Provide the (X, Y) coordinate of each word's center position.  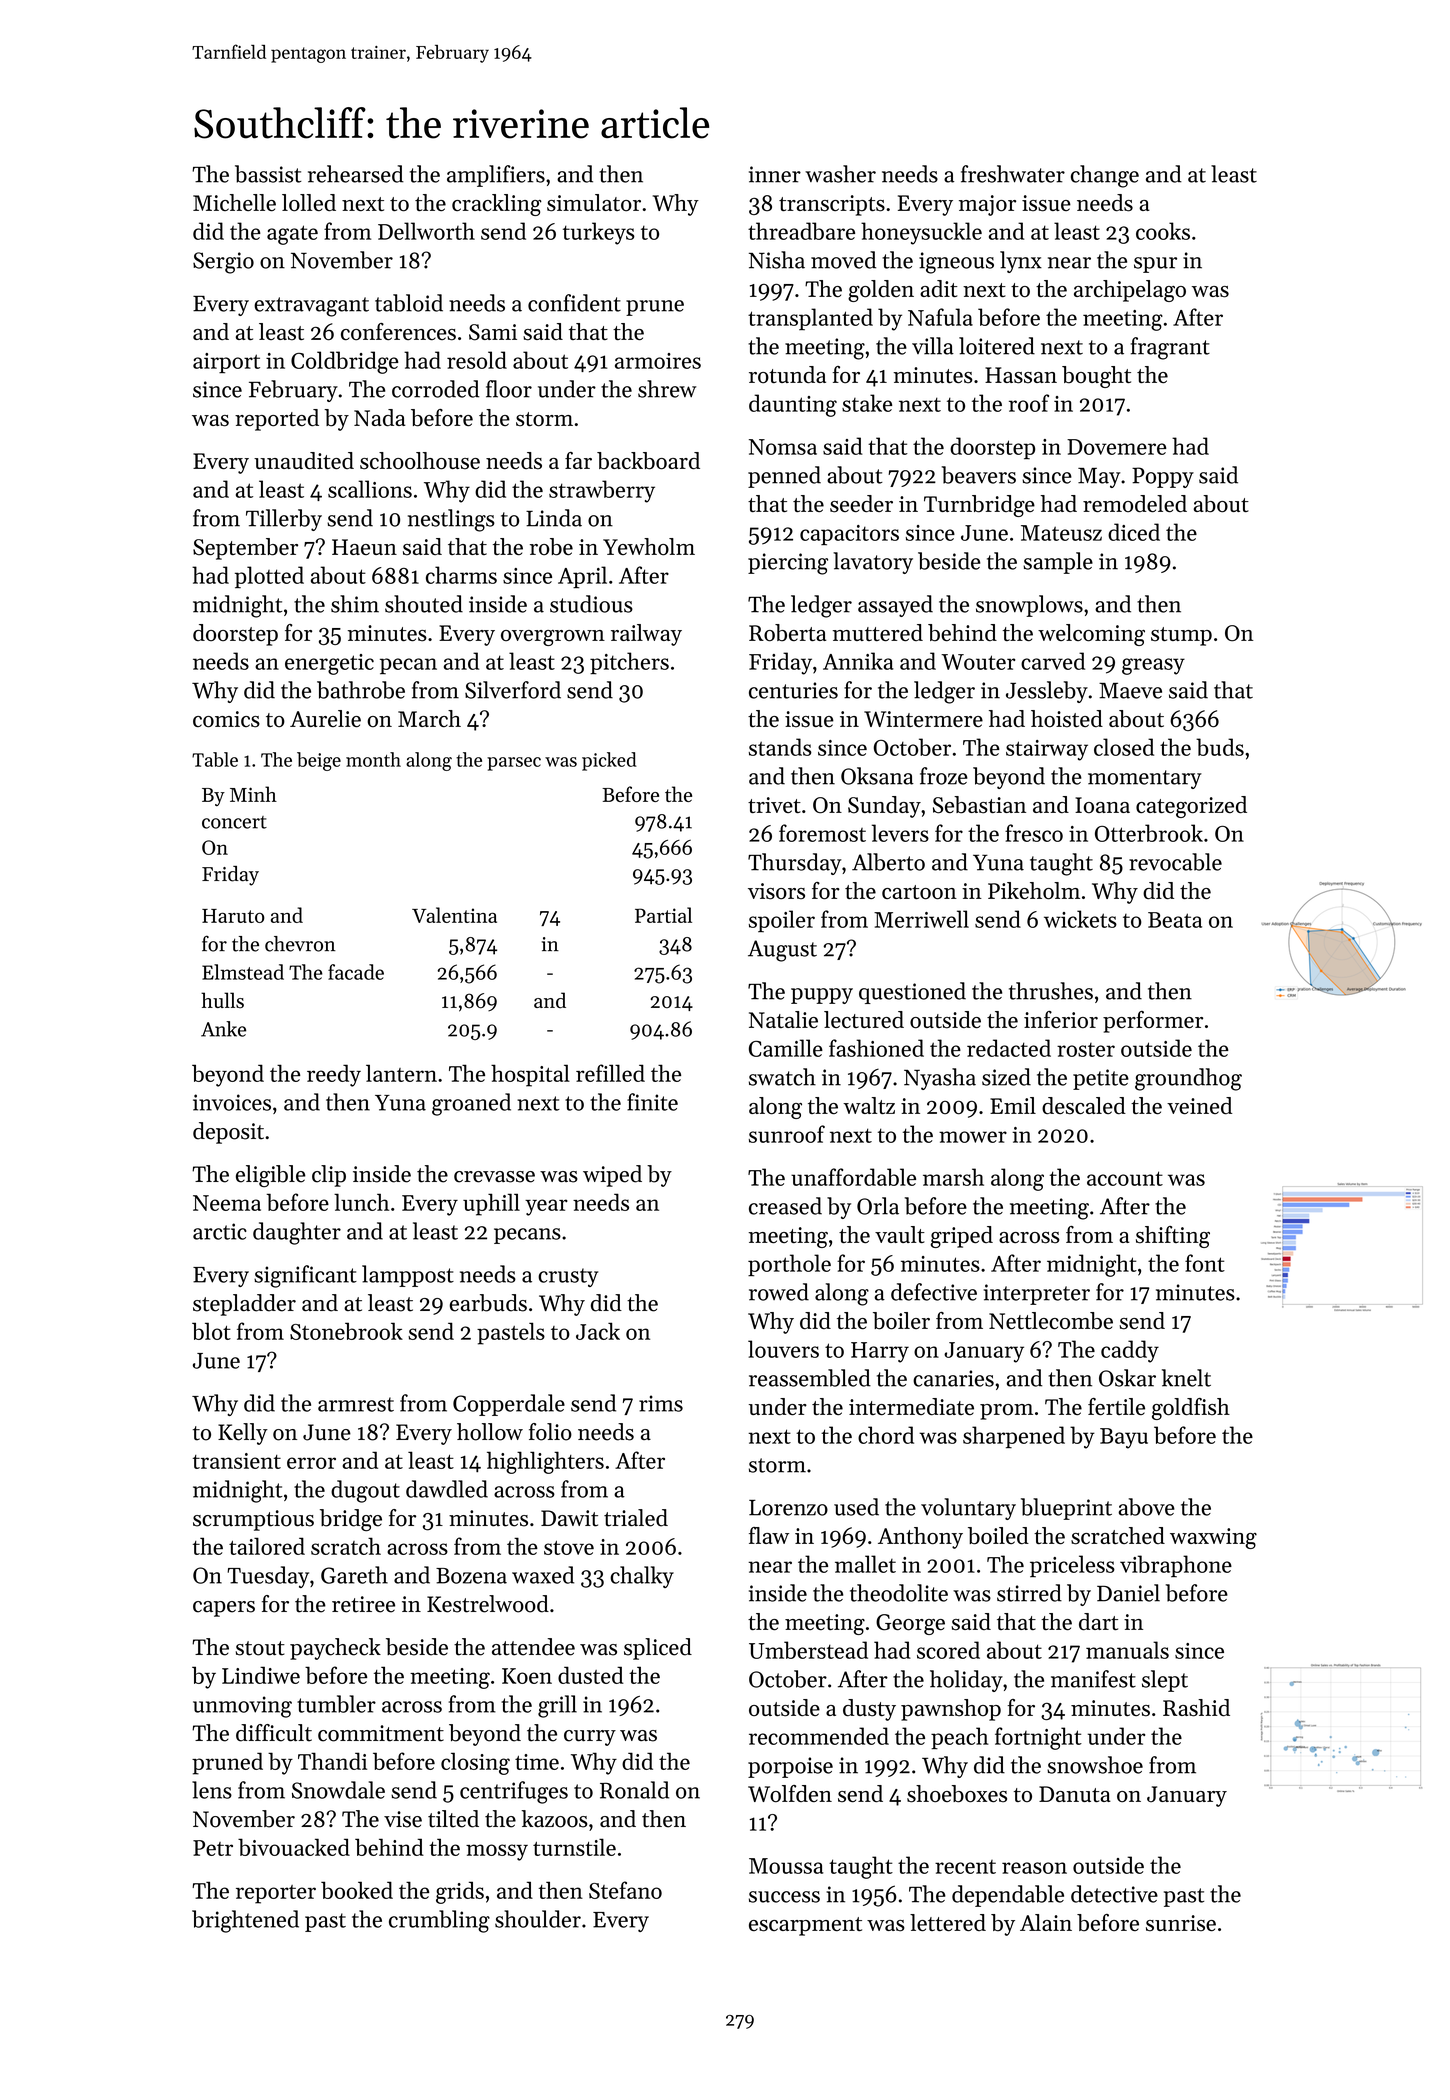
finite (652, 1102)
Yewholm (649, 547)
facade (356, 972)
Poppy (1163, 477)
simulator (594, 203)
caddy (1130, 1351)
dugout (365, 1491)
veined (1199, 1105)
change (1105, 176)
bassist (268, 174)
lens (212, 1790)
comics (226, 719)
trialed (636, 1518)
